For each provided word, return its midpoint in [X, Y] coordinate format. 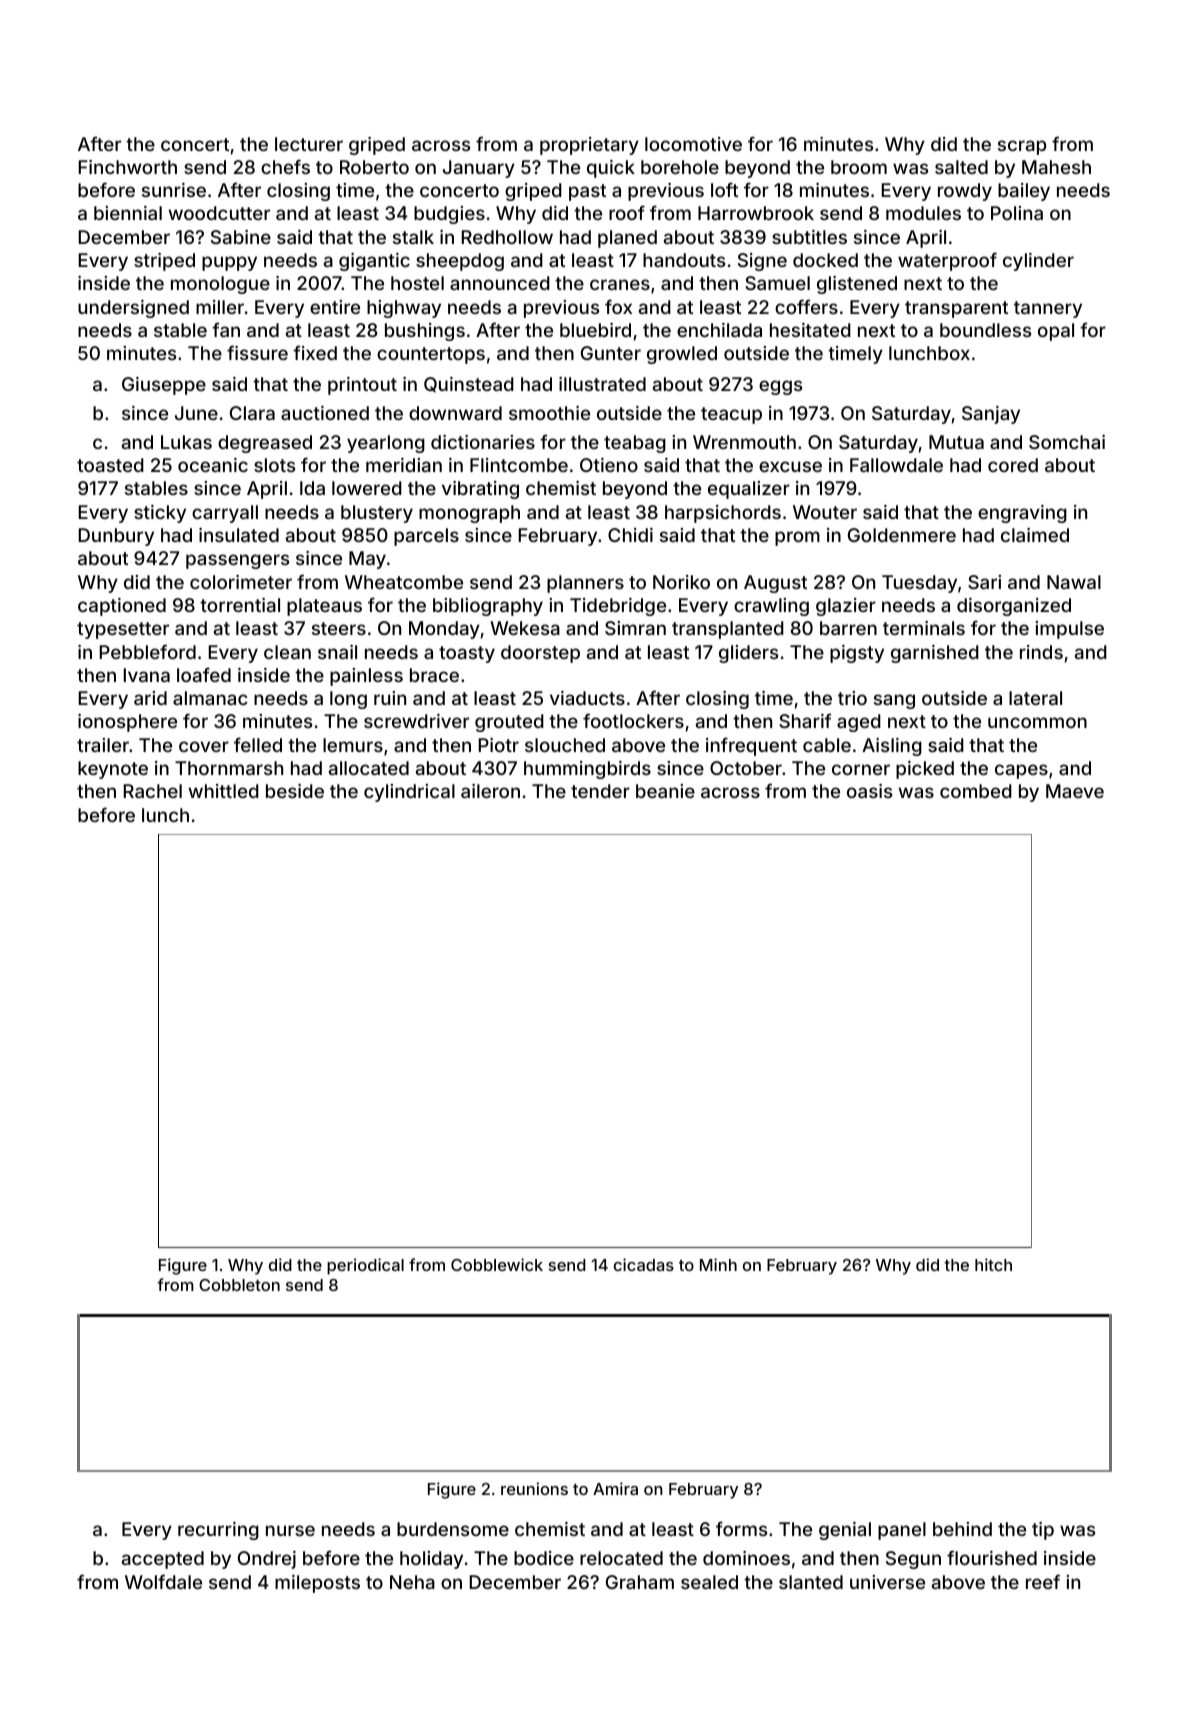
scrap [1022, 147]
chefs [285, 166]
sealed [709, 1582]
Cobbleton [239, 1285]
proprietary [589, 146]
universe [887, 1582]
